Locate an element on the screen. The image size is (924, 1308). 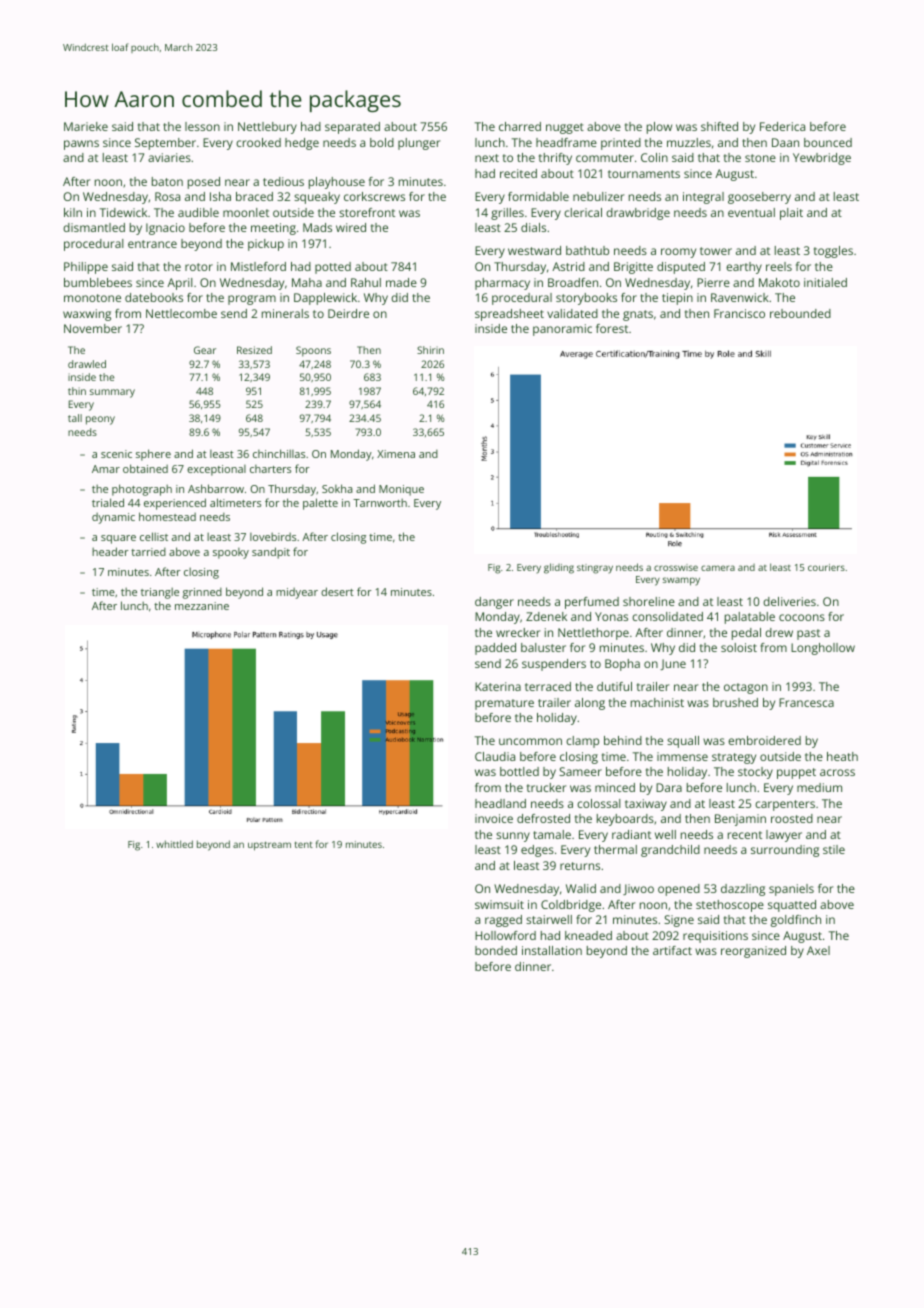
Francisco is located at coordinates (739, 313).
